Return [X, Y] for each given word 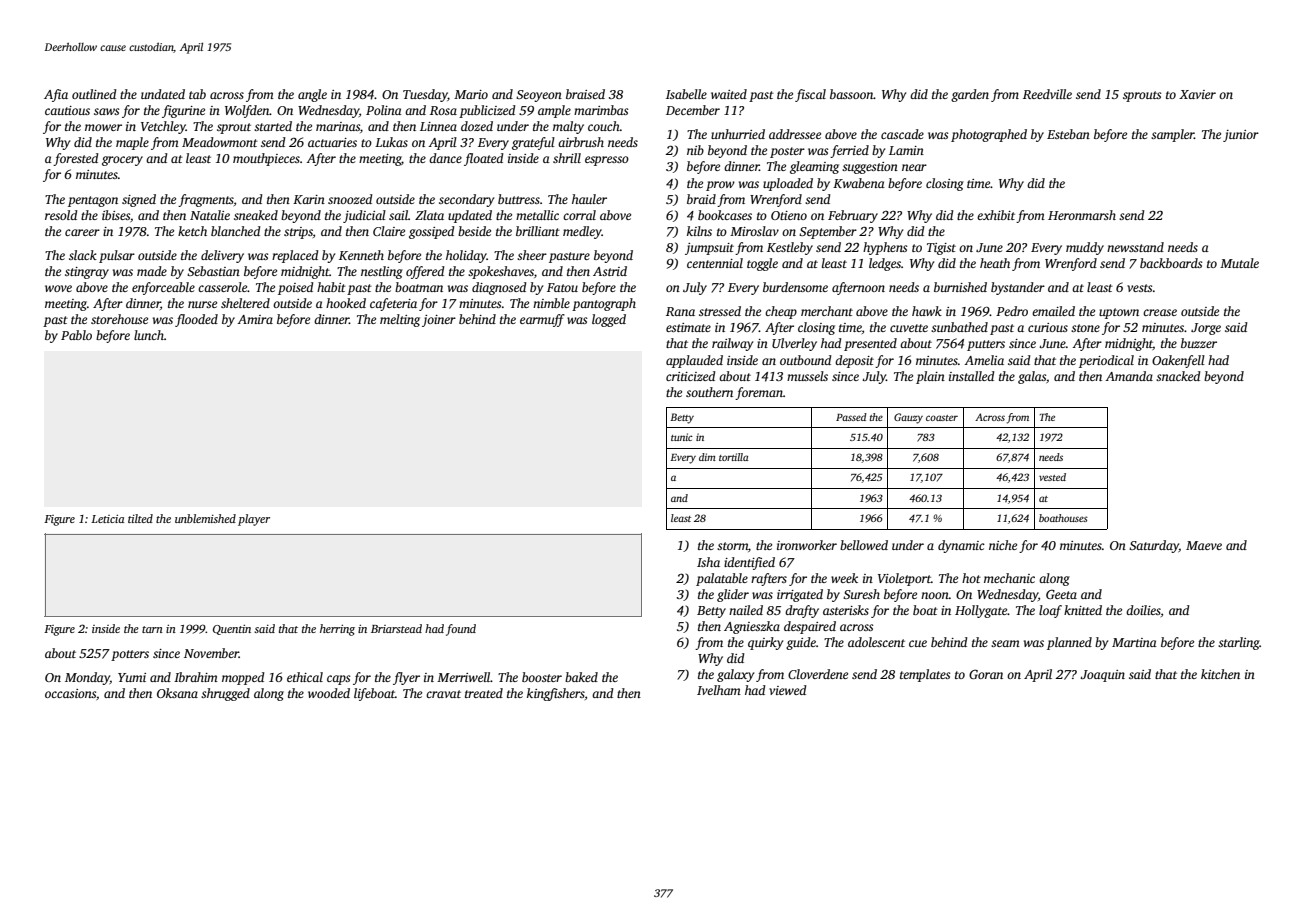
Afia [56, 95]
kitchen [1220, 674]
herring [337, 630]
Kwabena [859, 183]
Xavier [1197, 94]
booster [542, 677]
